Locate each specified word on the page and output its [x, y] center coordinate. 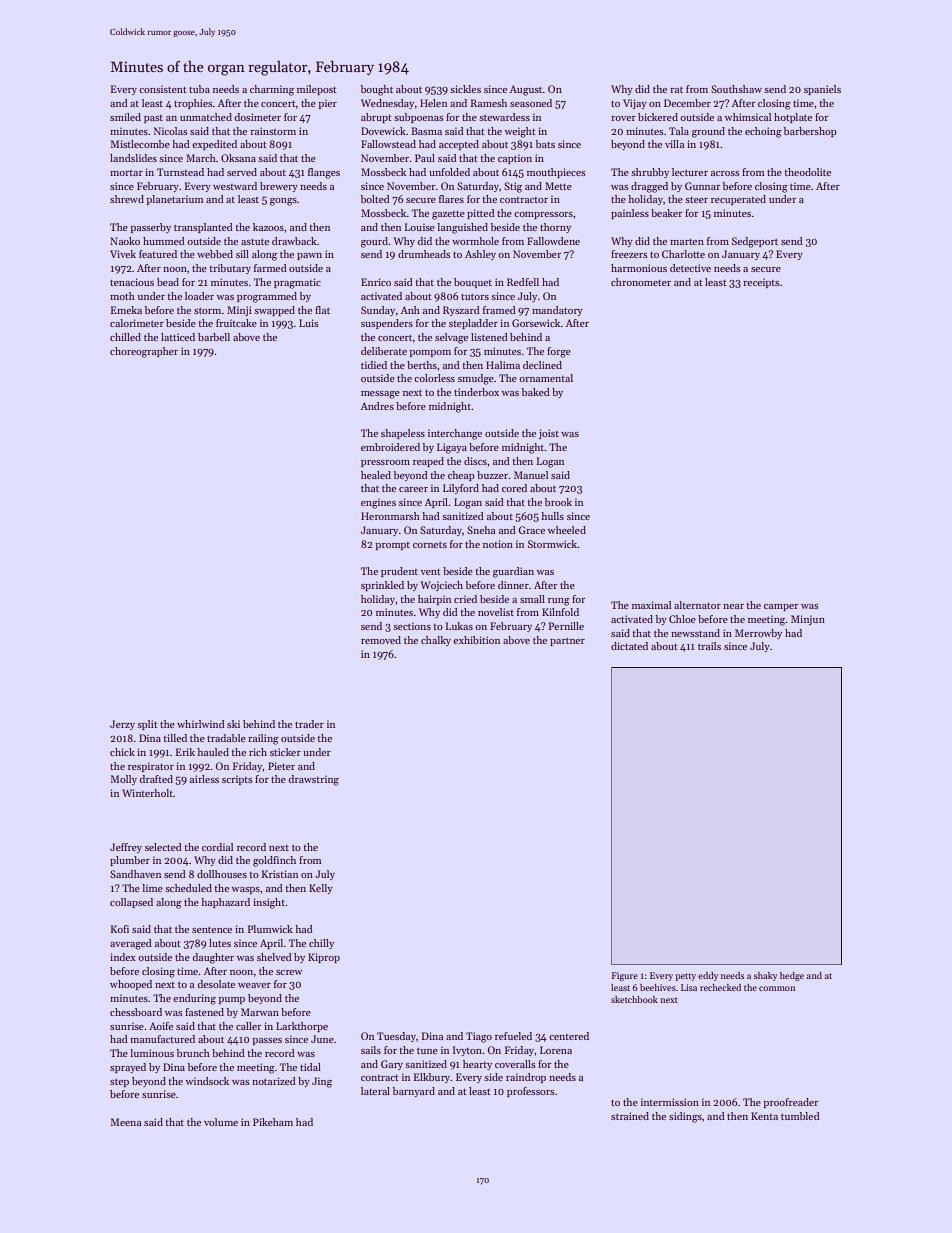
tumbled [800, 1116]
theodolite [807, 172]
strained [630, 1116]
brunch [193, 1053]
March [201, 158]
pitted [481, 214]
